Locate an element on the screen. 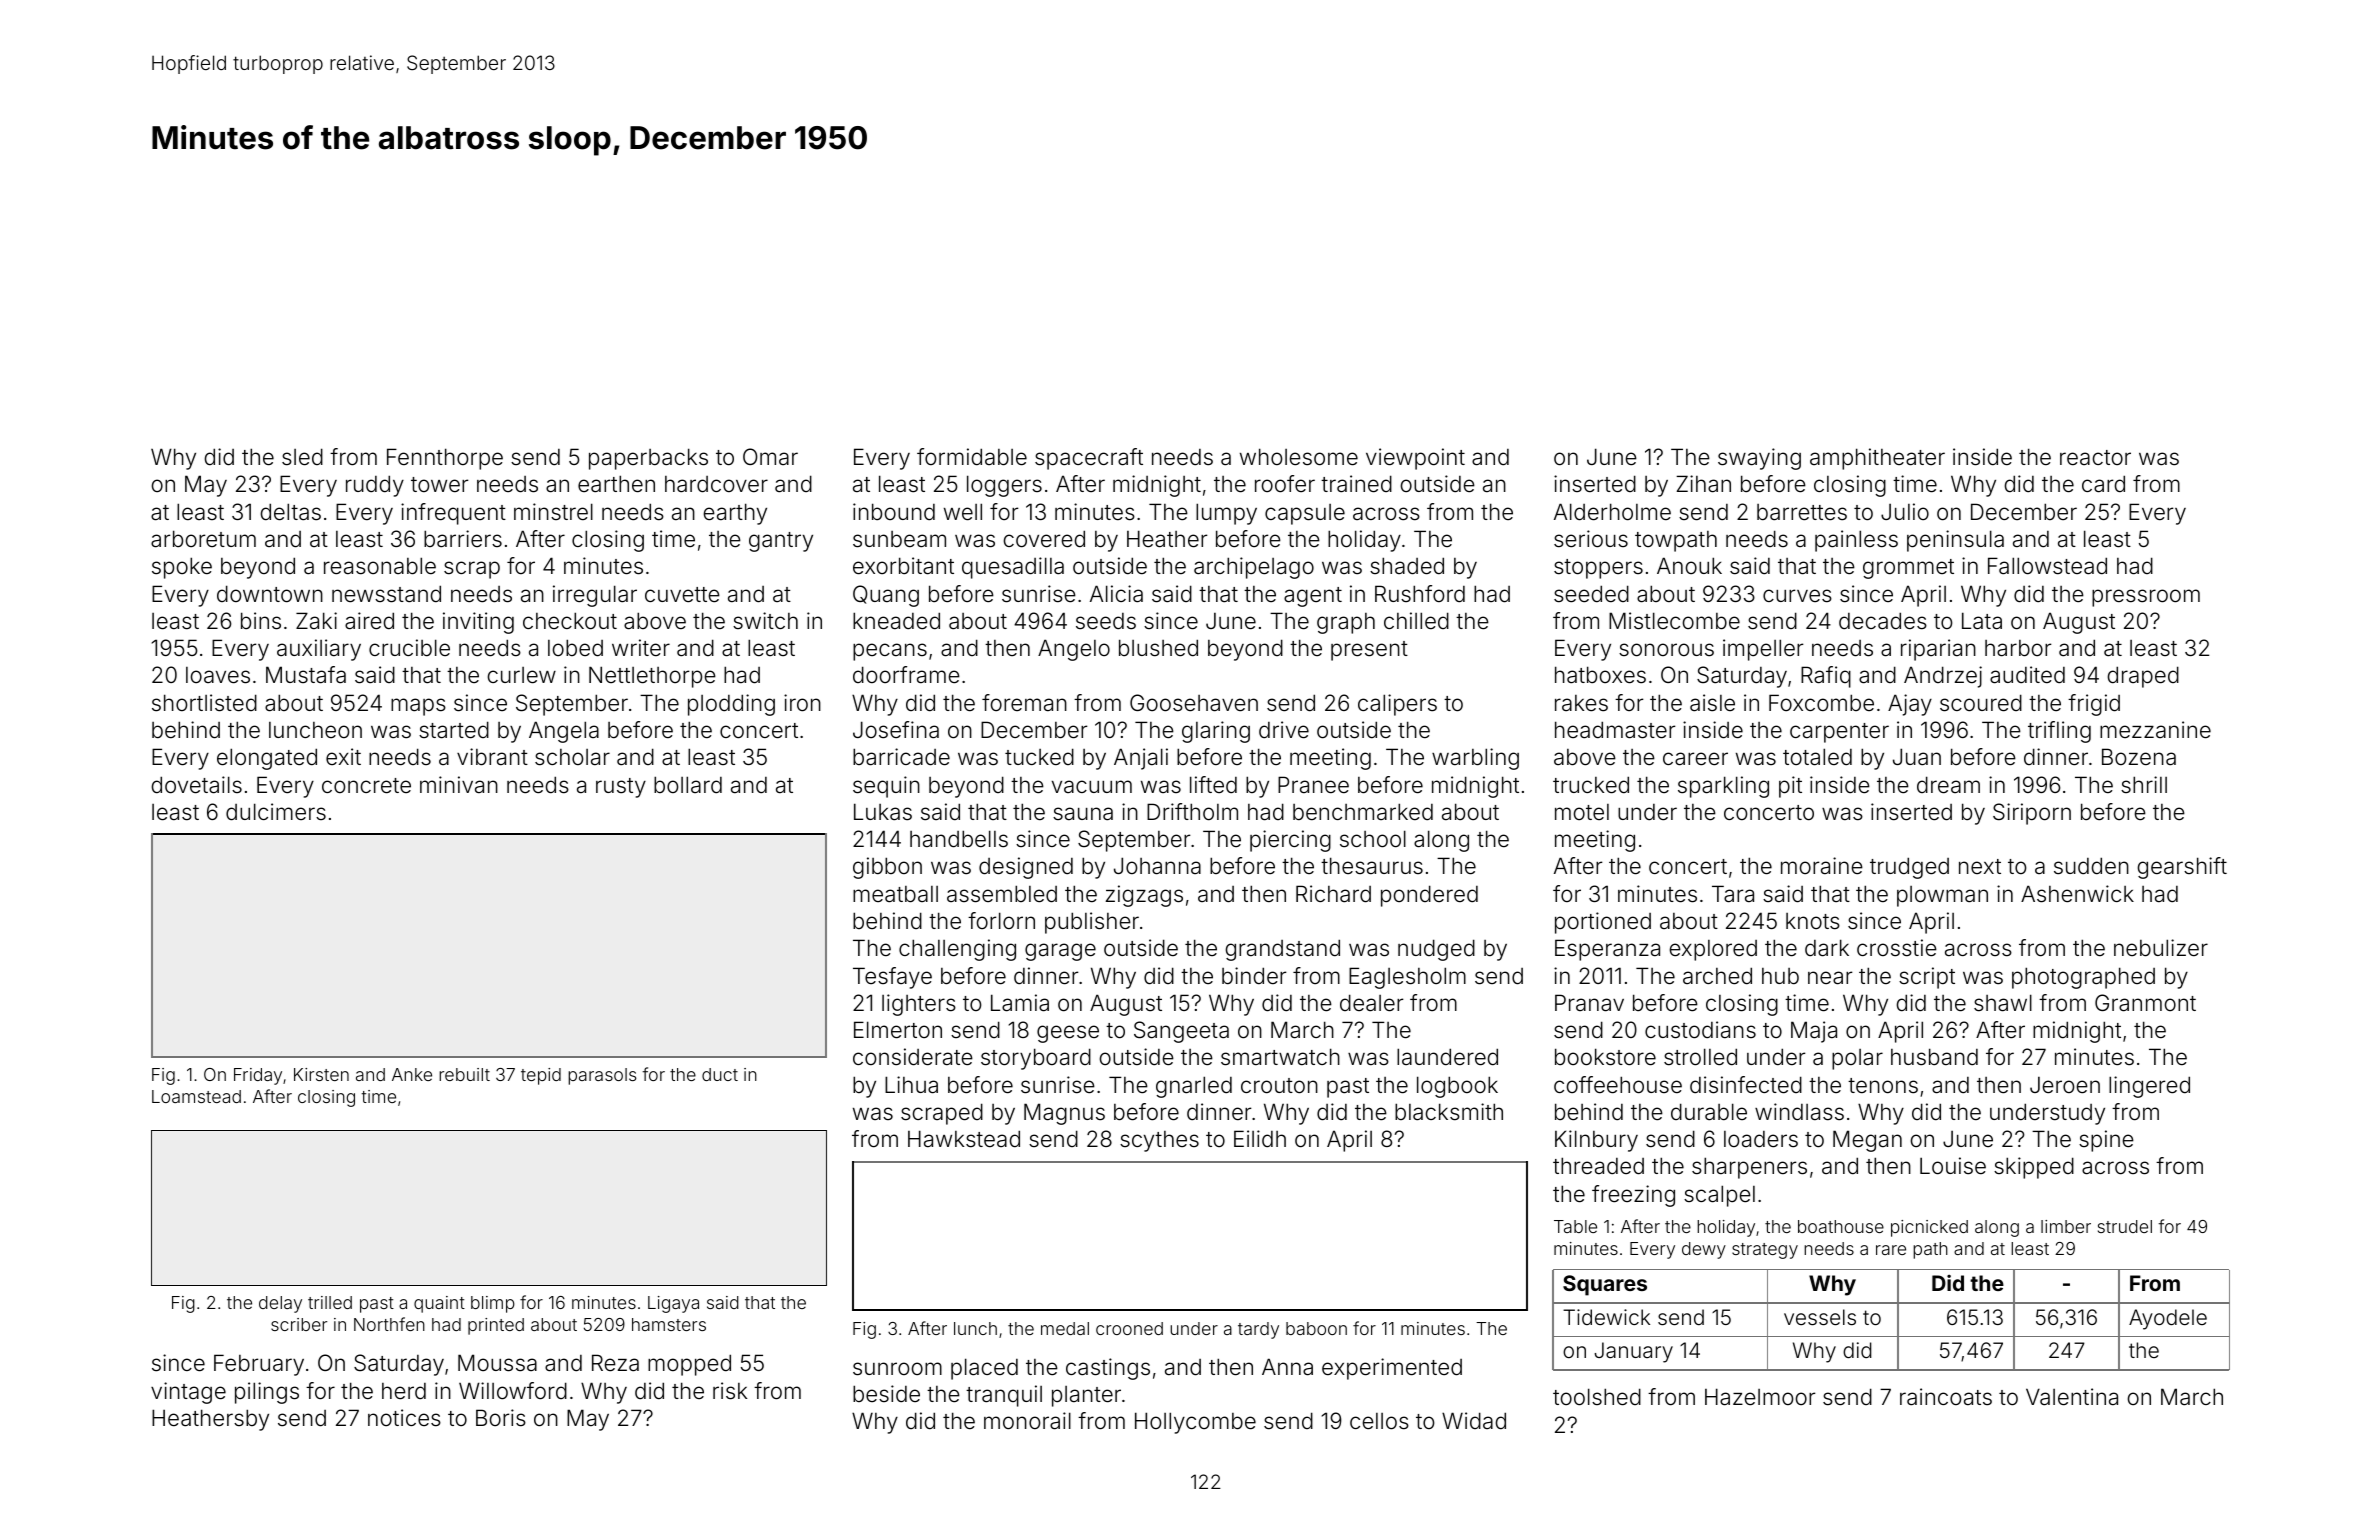  baboon is located at coordinates (1316, 1328).
